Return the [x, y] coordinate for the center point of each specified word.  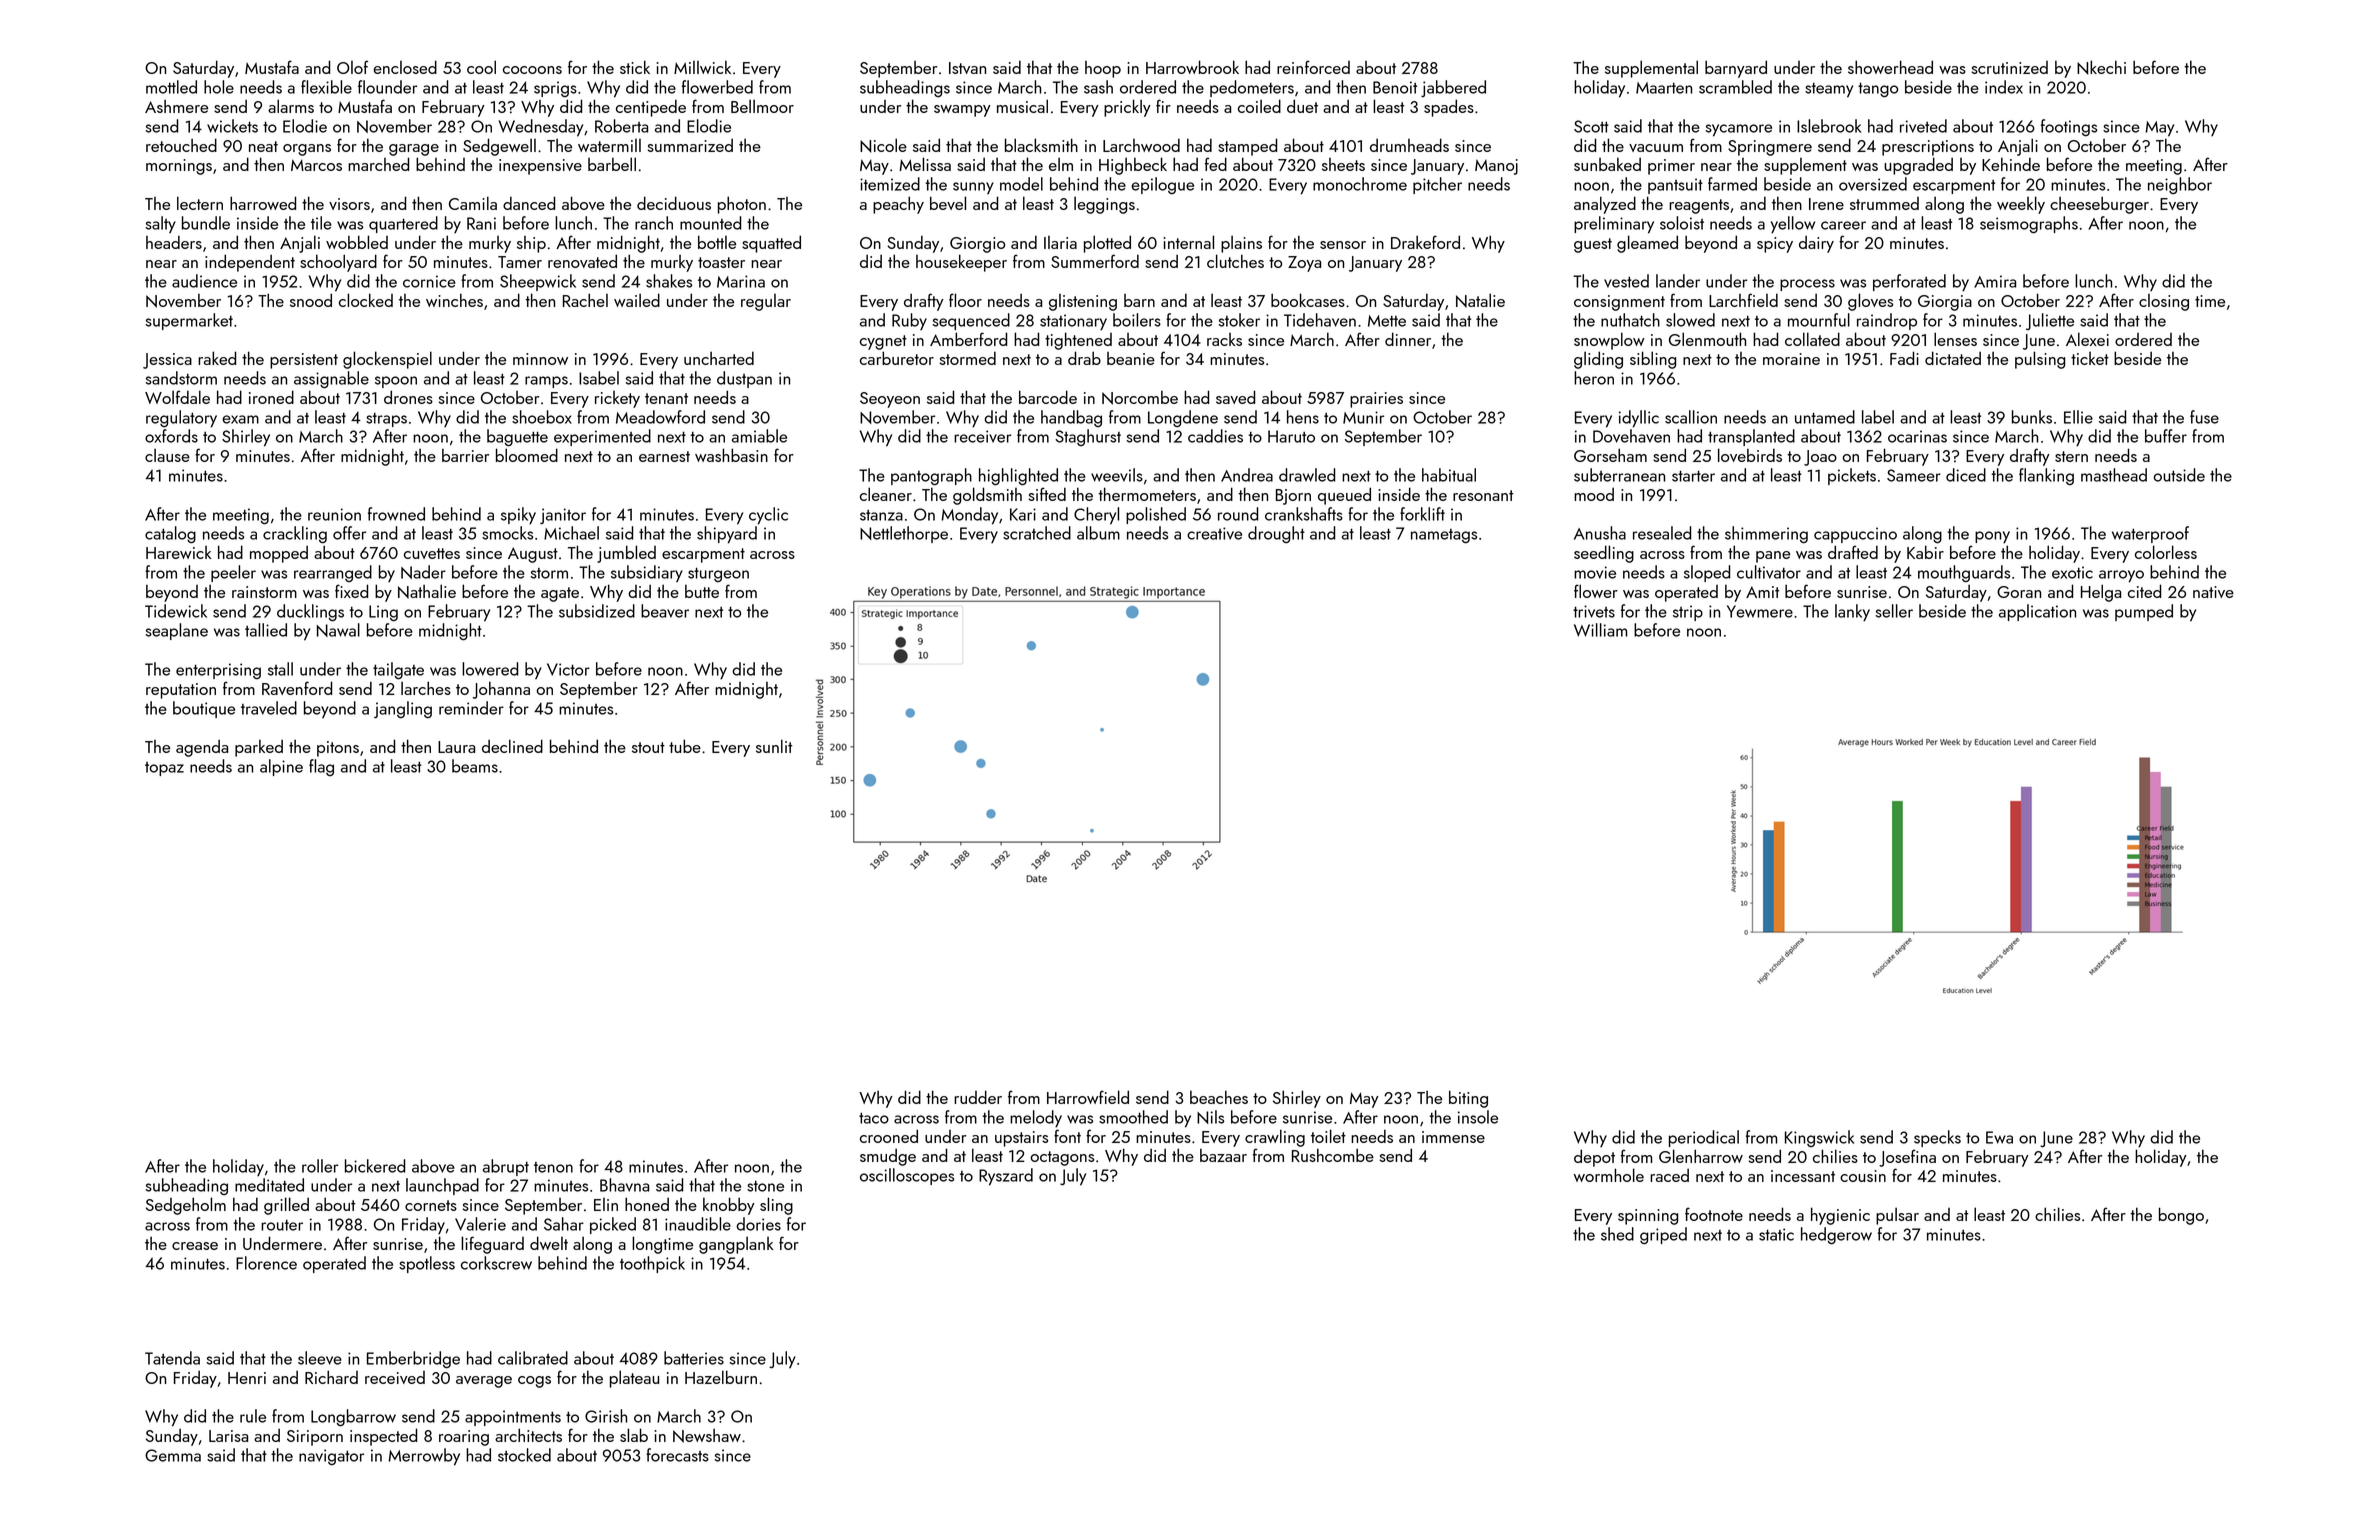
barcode [1048, 397]
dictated [1953, 358]
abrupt [506, 1167]
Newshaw [707, 1436]
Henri [247, 1378]
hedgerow [1836, 1236]
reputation [181, 691]
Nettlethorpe [904, 534]
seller [1894, 611]
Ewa [1999, 1137]
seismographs [2029, 225]
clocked [366, 300]
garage [414, 150]
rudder [978, 1097]
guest [1593, 245]
